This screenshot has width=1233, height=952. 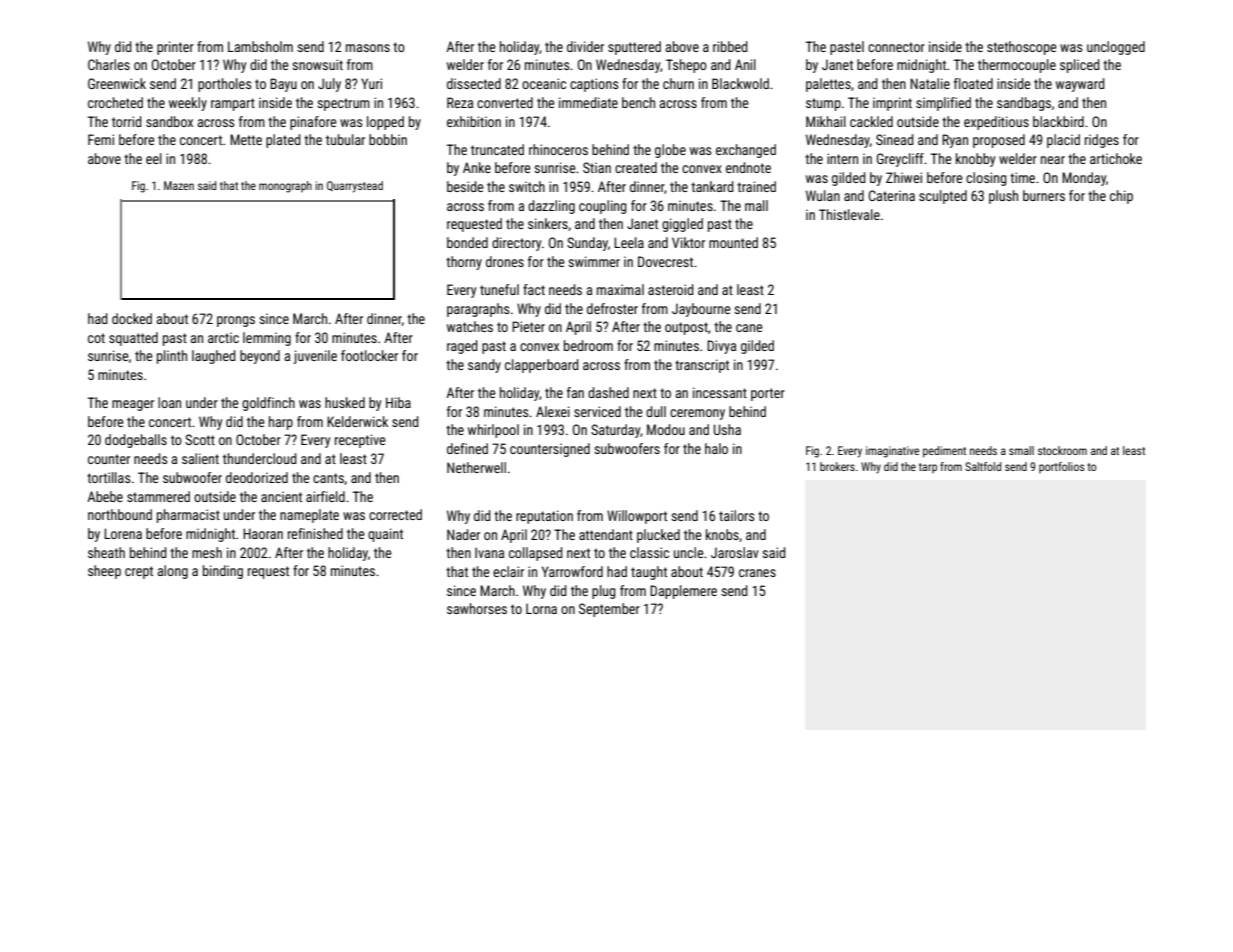 What do you see at coordinates (117, 83) in the screenshot?
I see `Greenwick` at bounding box center [117, 83].
